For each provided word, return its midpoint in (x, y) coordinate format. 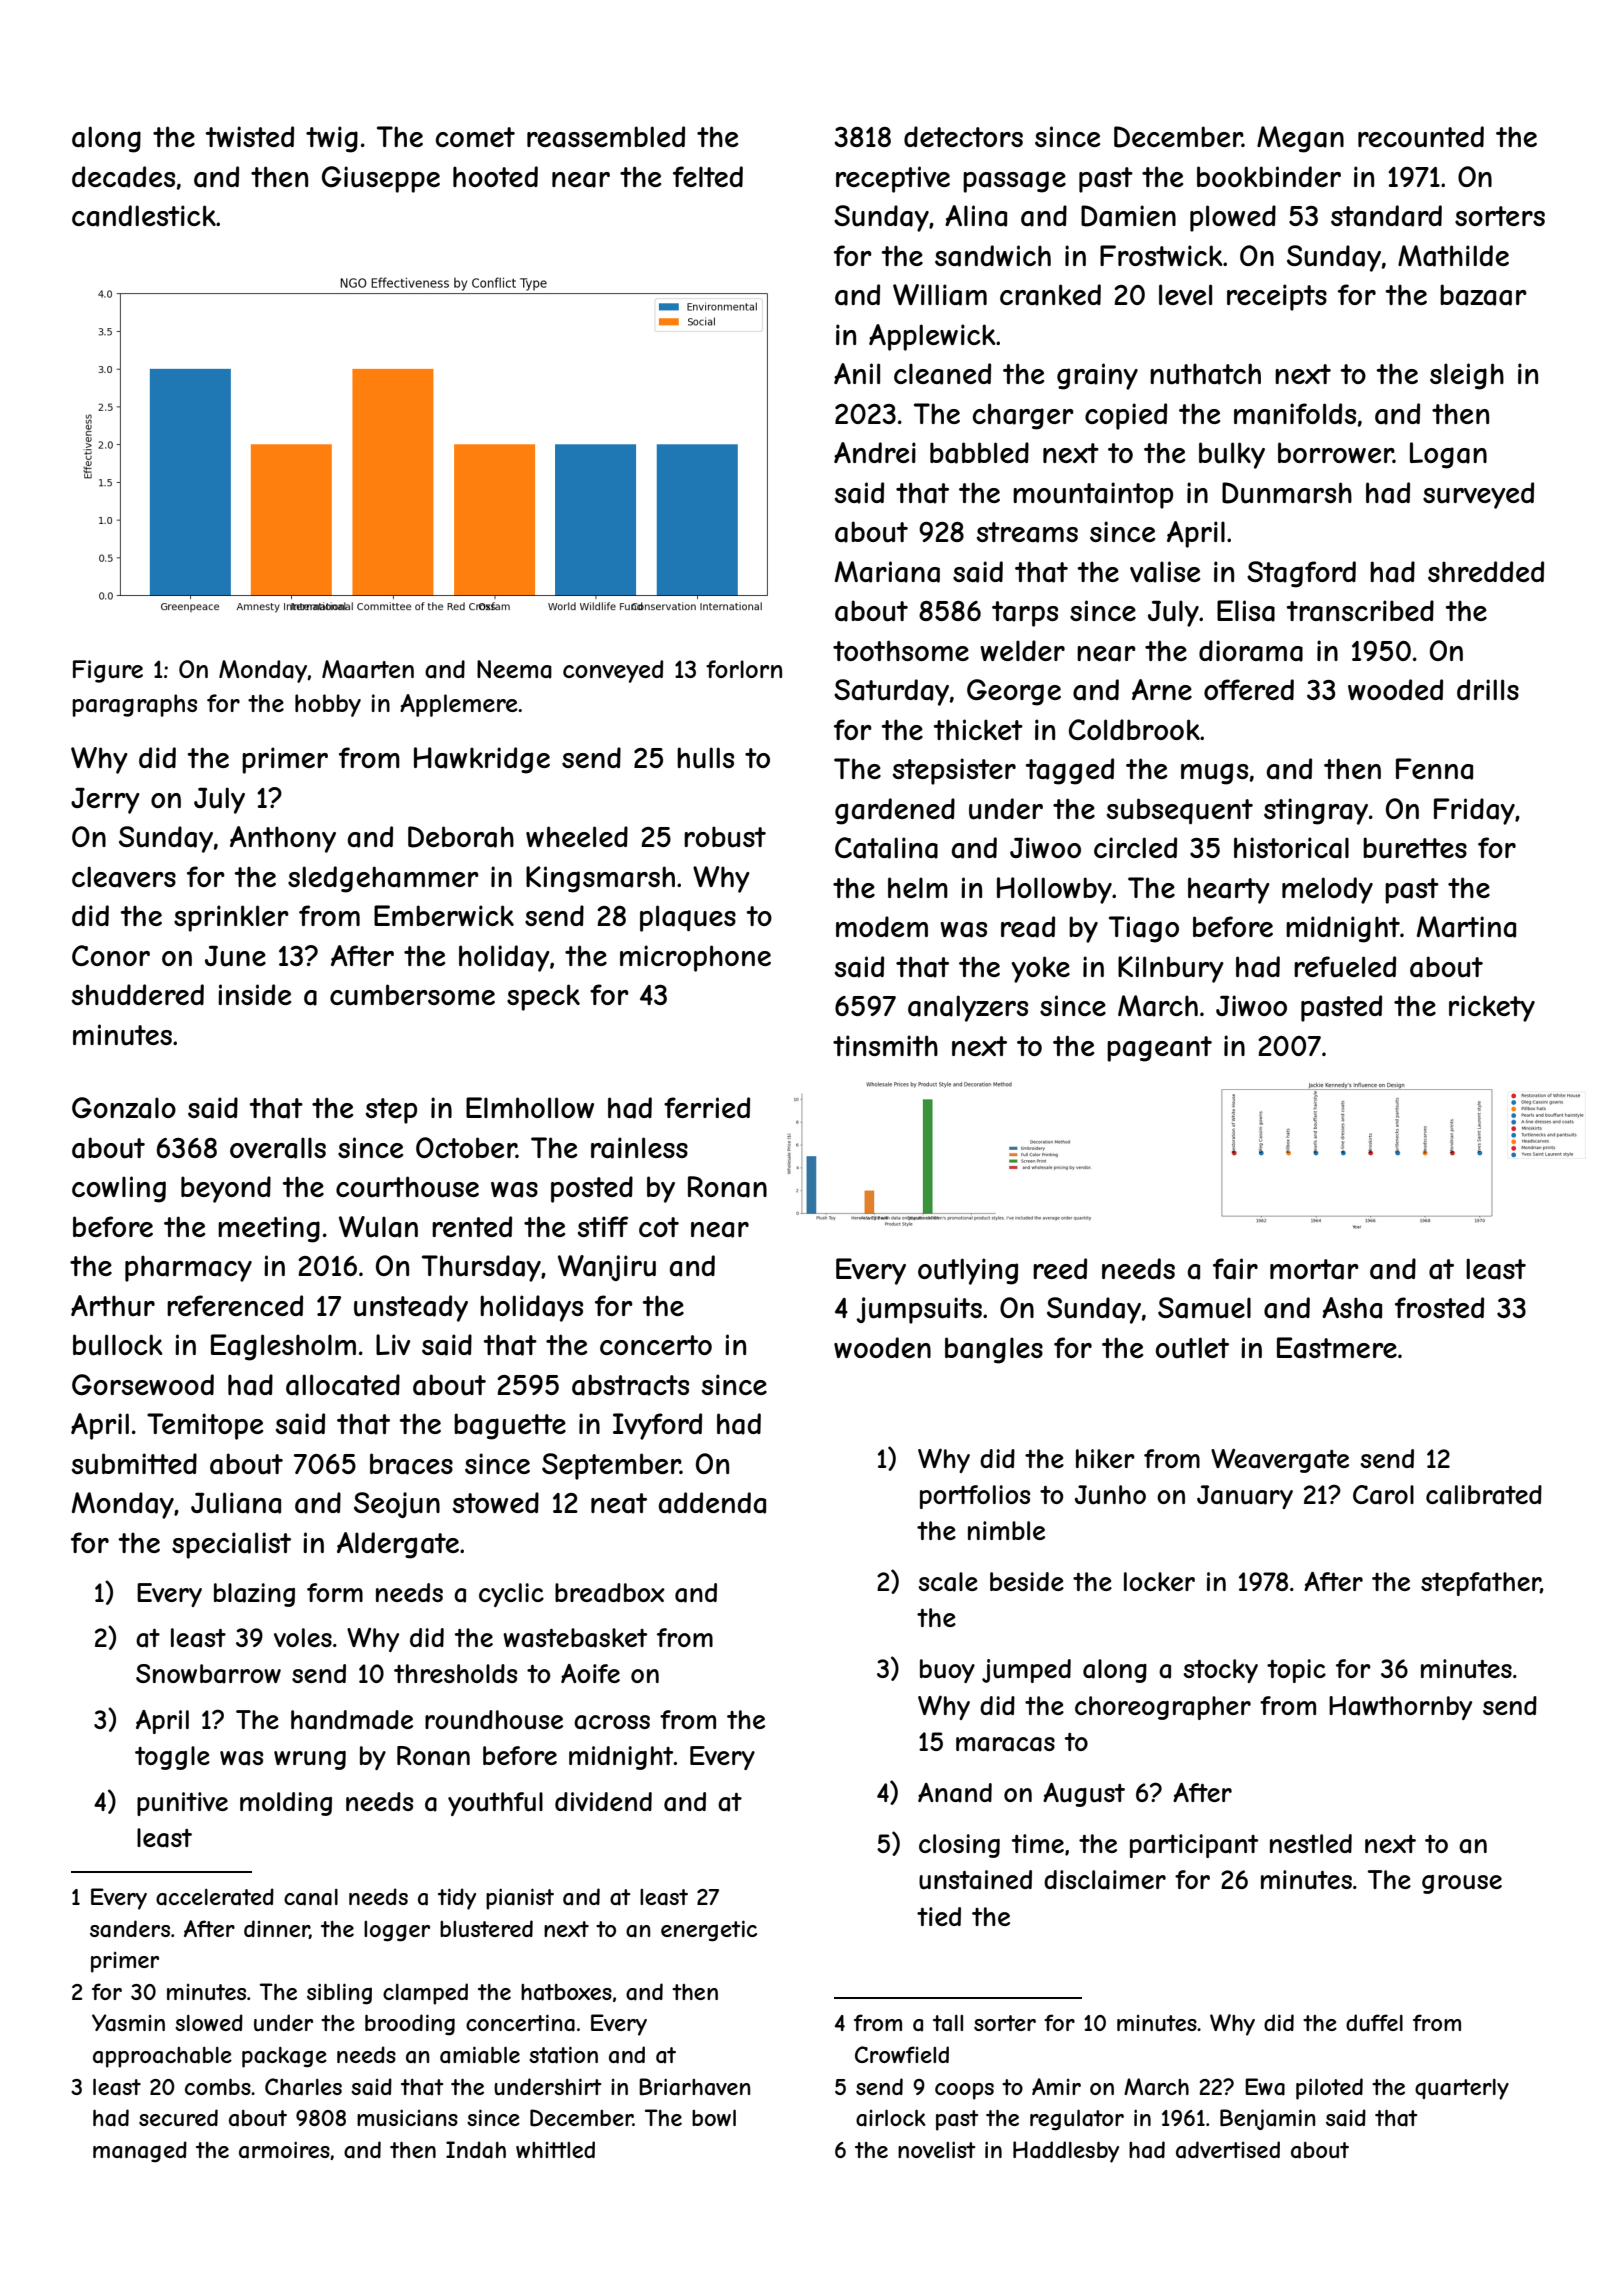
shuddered (138, 995)
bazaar (1483, 295)
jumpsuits (919, 1310)
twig (332, 139)
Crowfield (902, 2054)
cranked (1050, 295)
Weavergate (1280, 1460)
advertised (1228, 2150)
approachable (162, 2057)
